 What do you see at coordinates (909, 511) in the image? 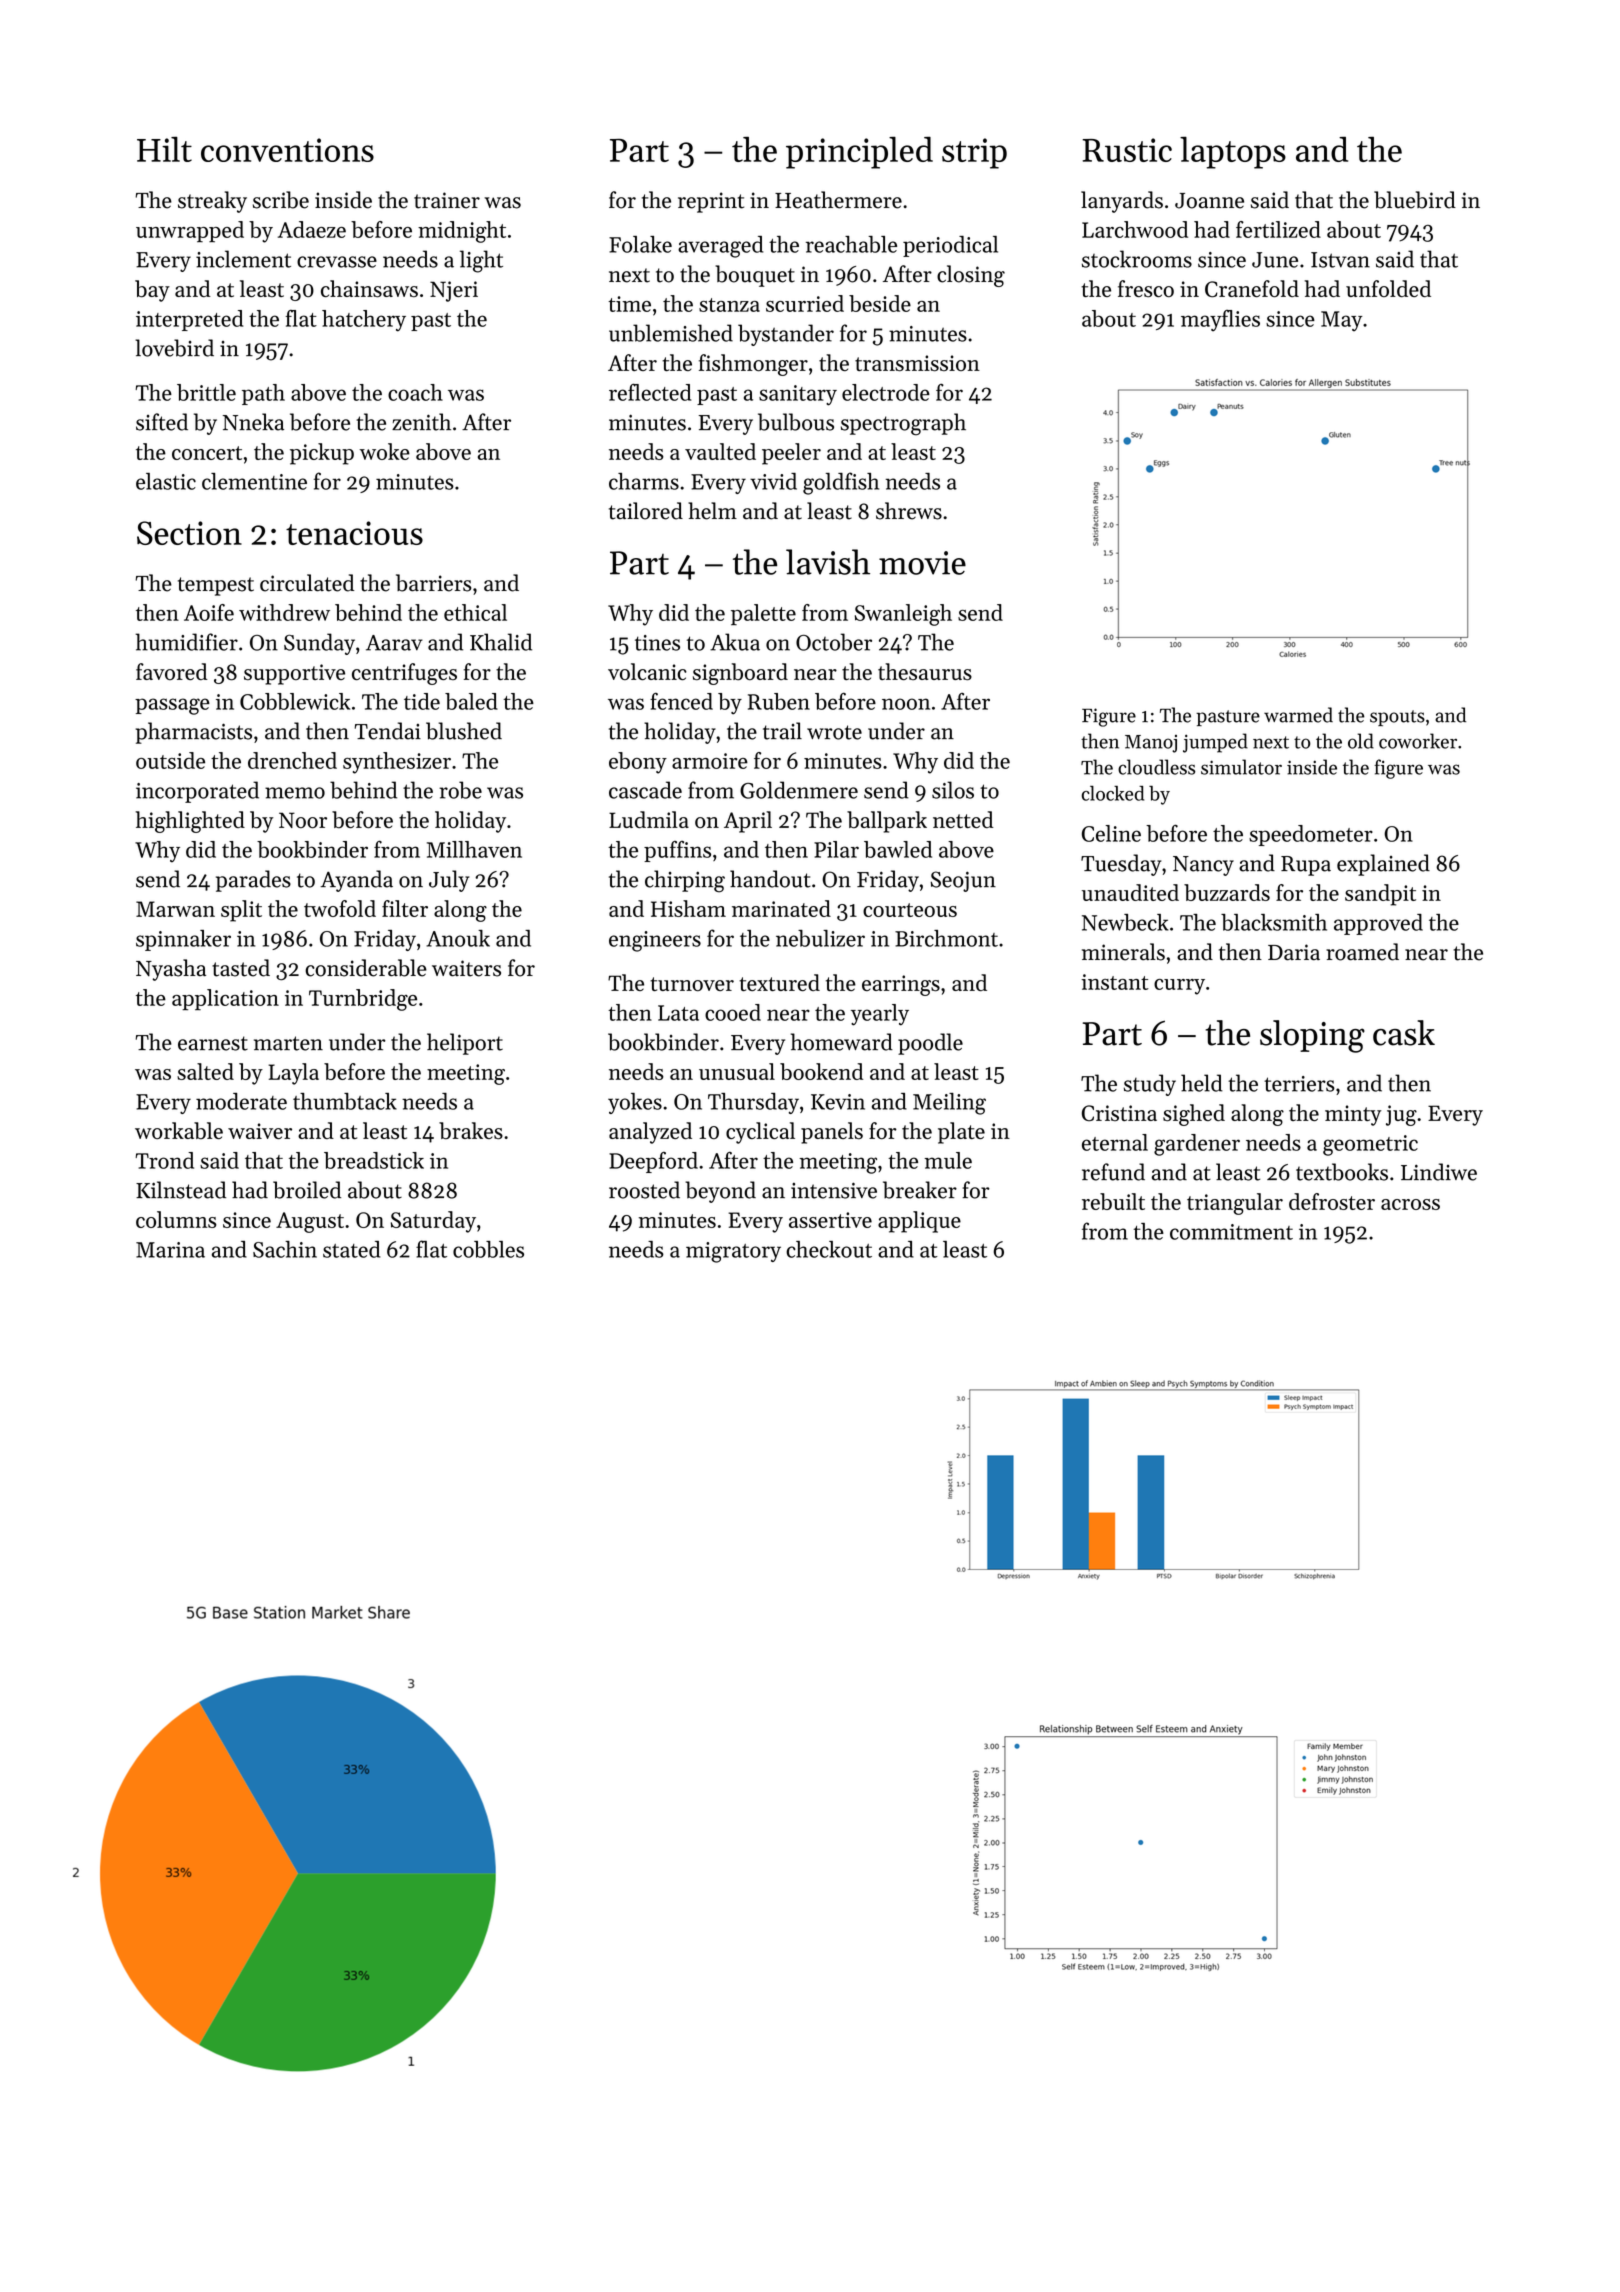
I see `shrews` at bounding box center [909, 511].
